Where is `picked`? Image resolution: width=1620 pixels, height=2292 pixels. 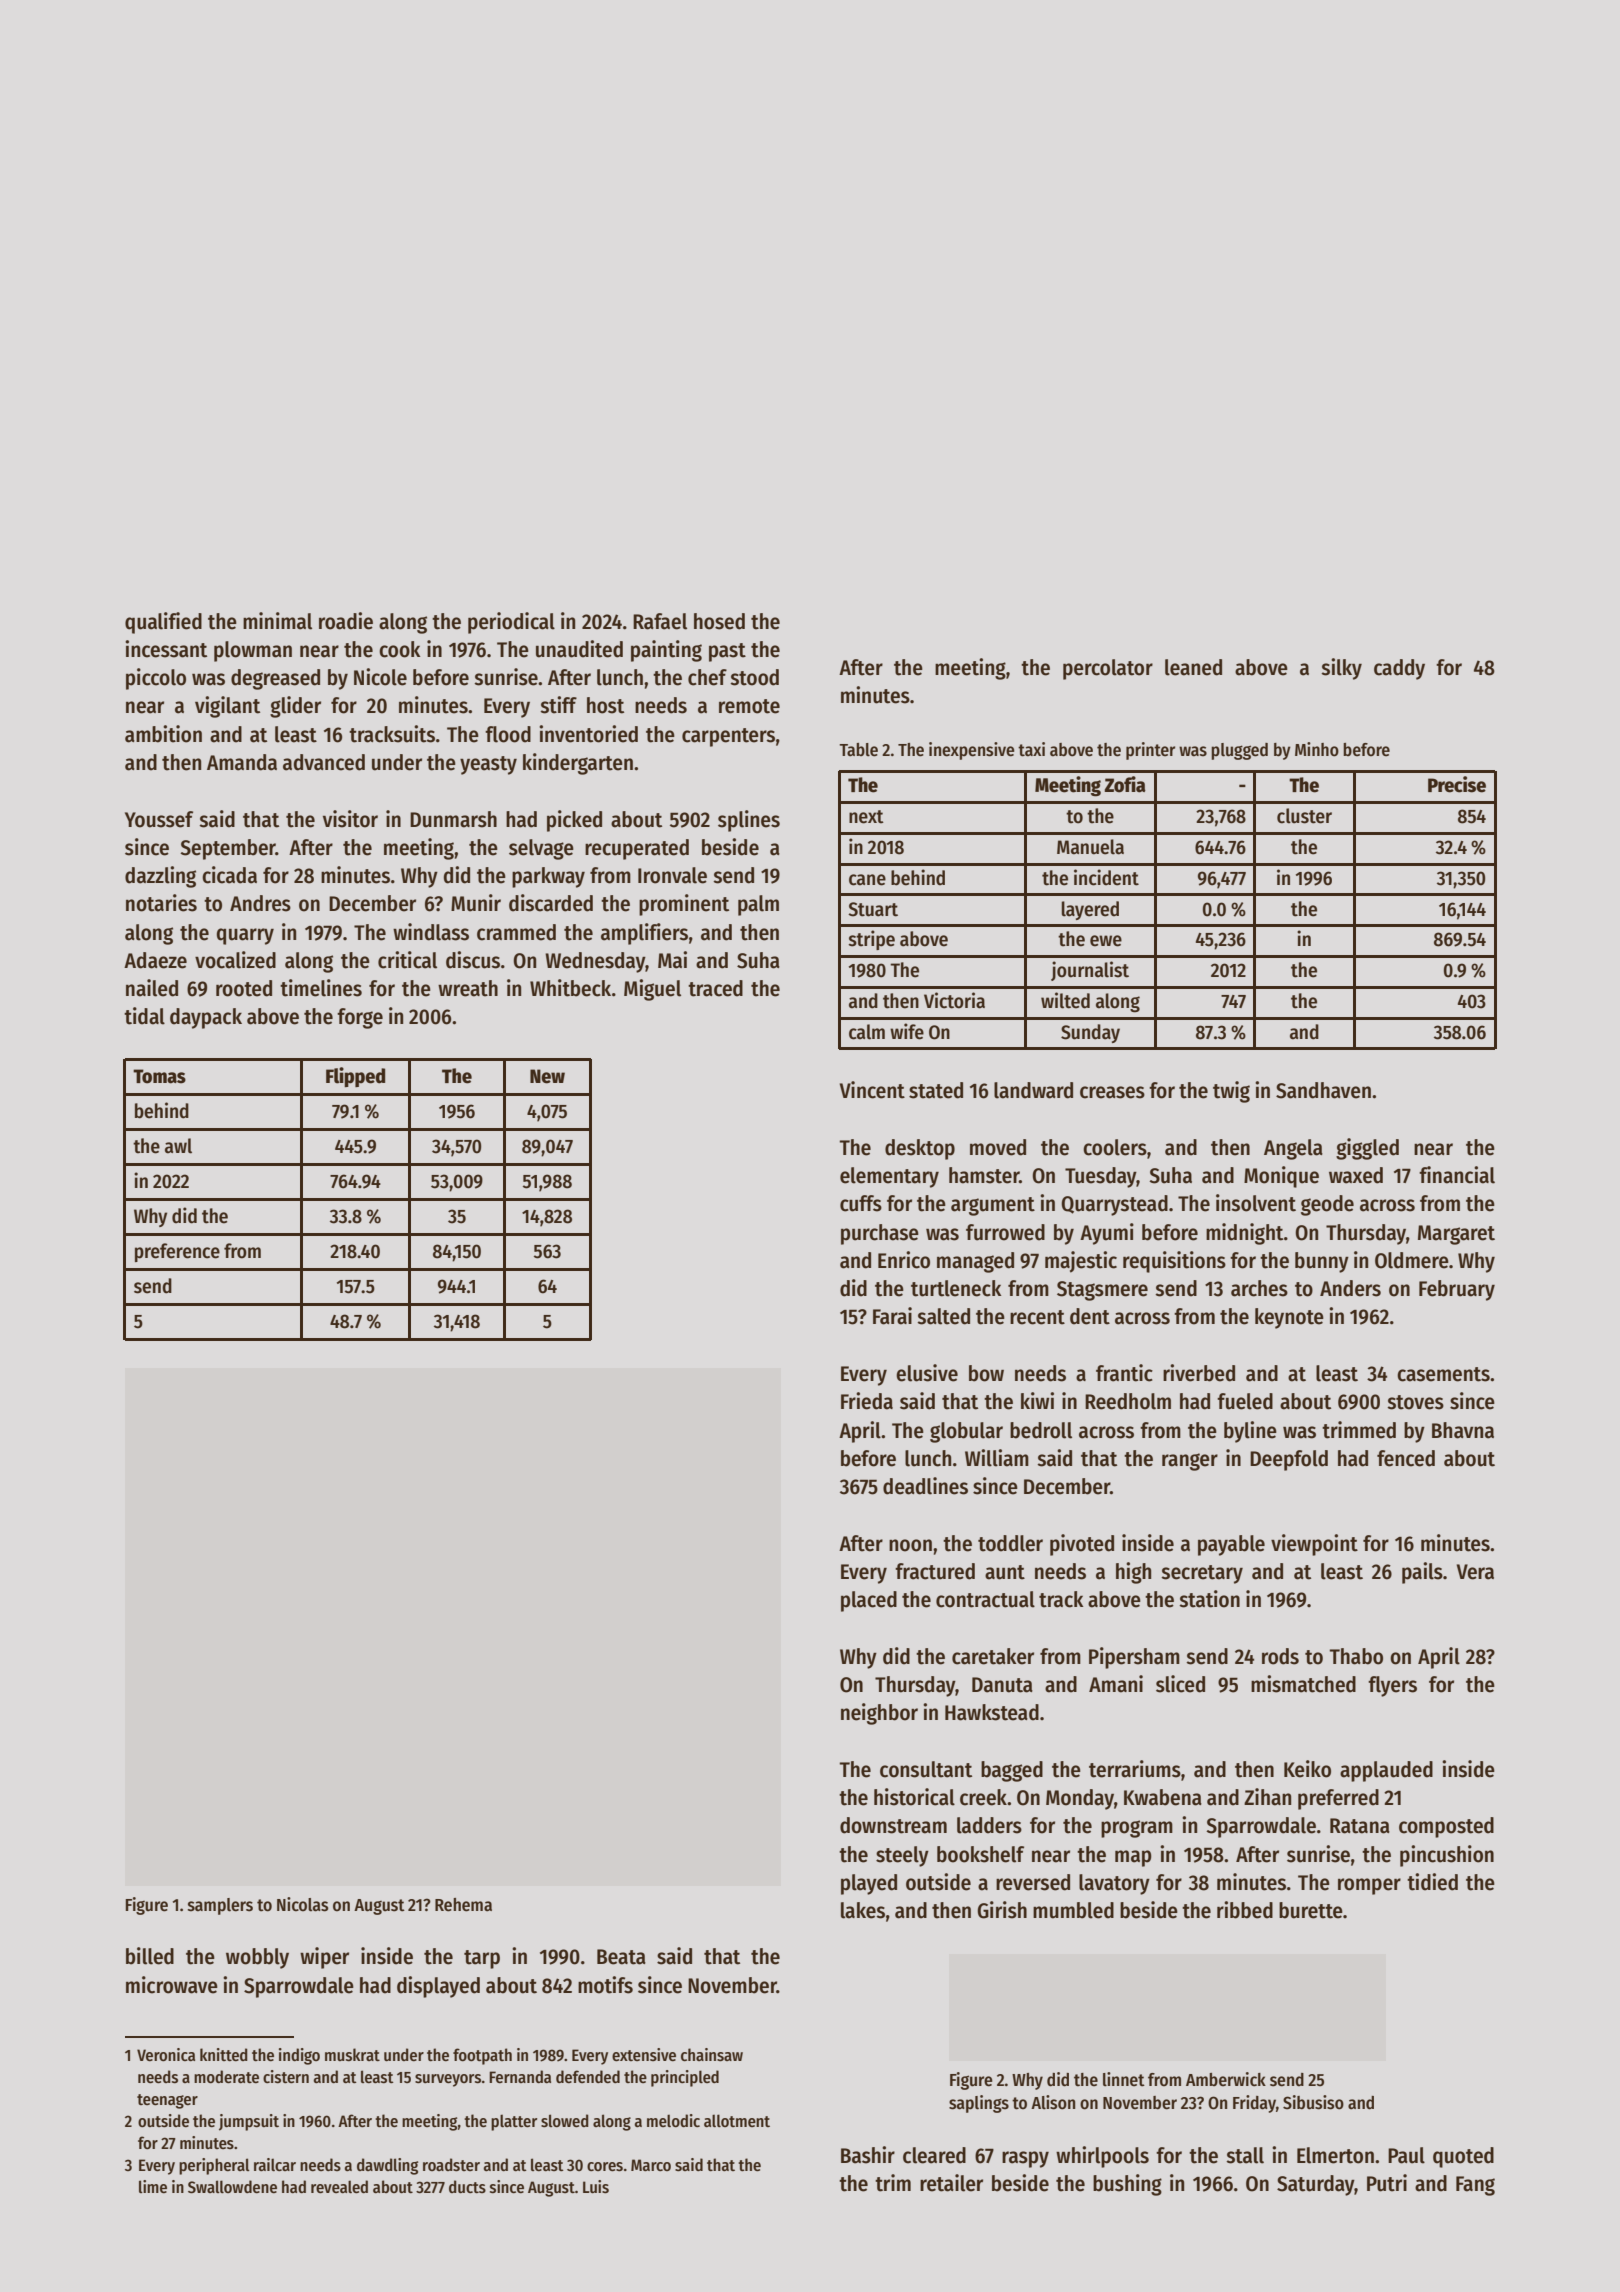 picked is located at coordinates (574, 821).
